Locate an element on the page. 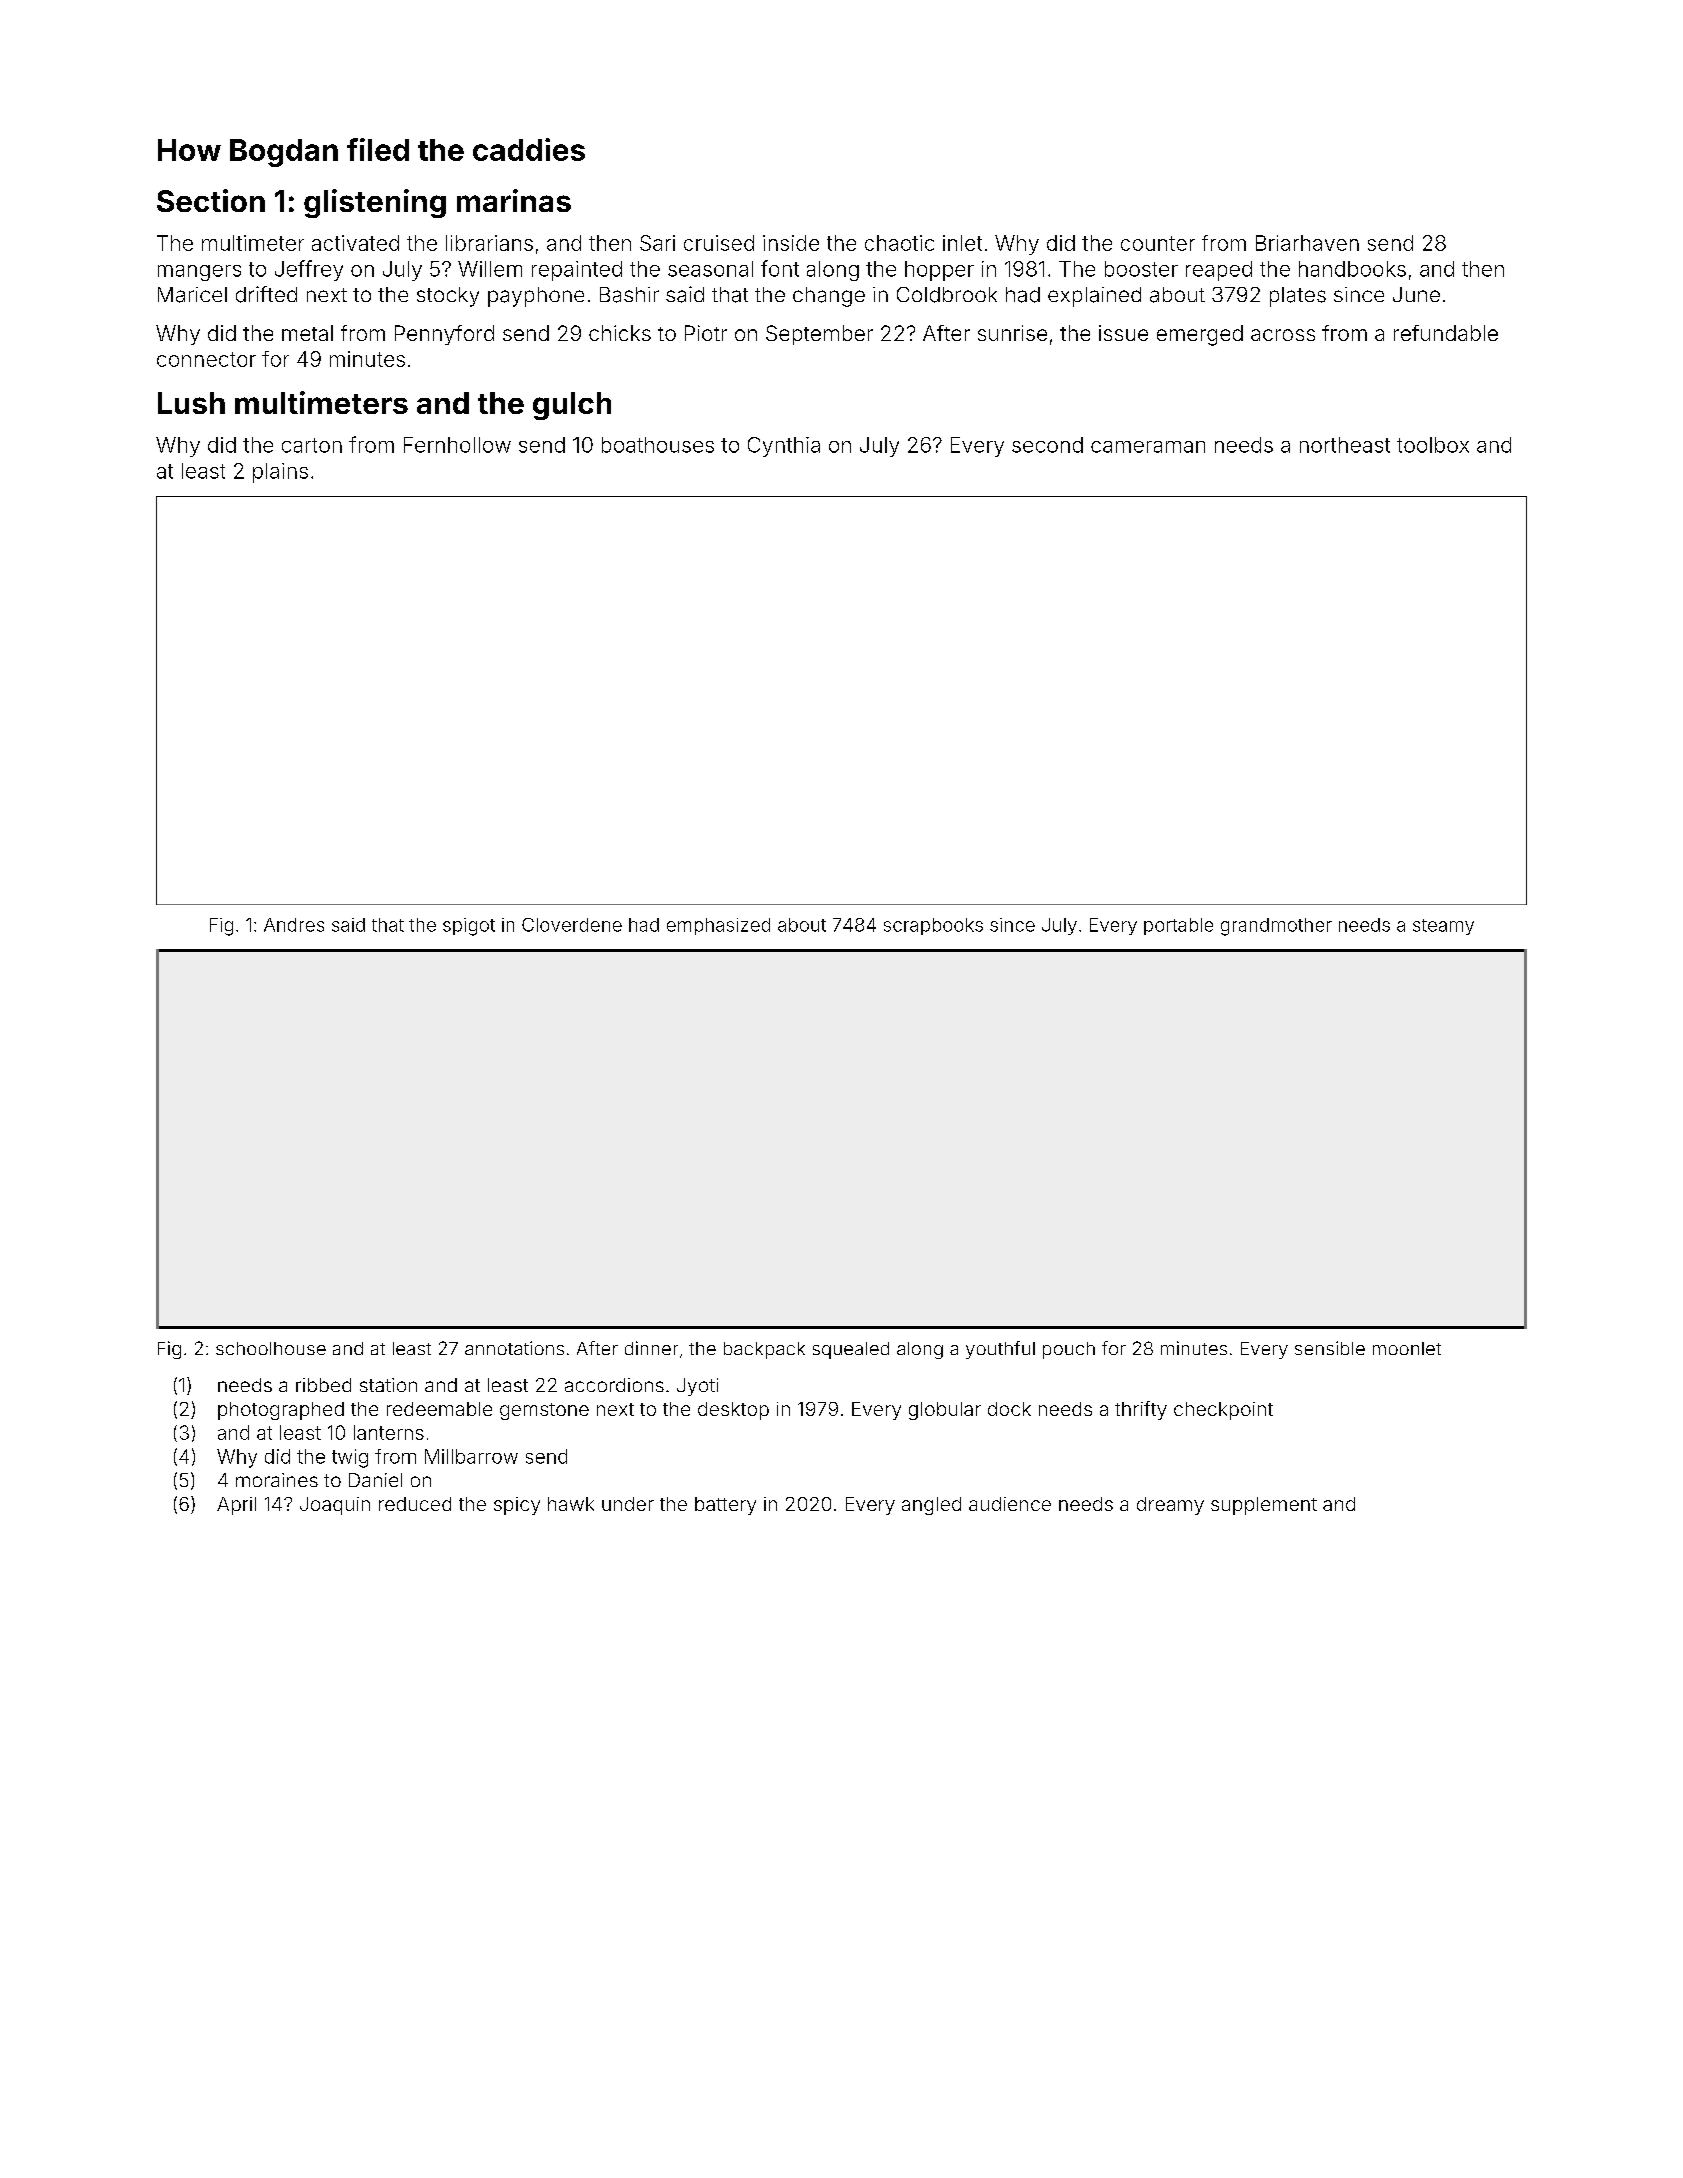  squealed is located at coordinates (851, 1350).
